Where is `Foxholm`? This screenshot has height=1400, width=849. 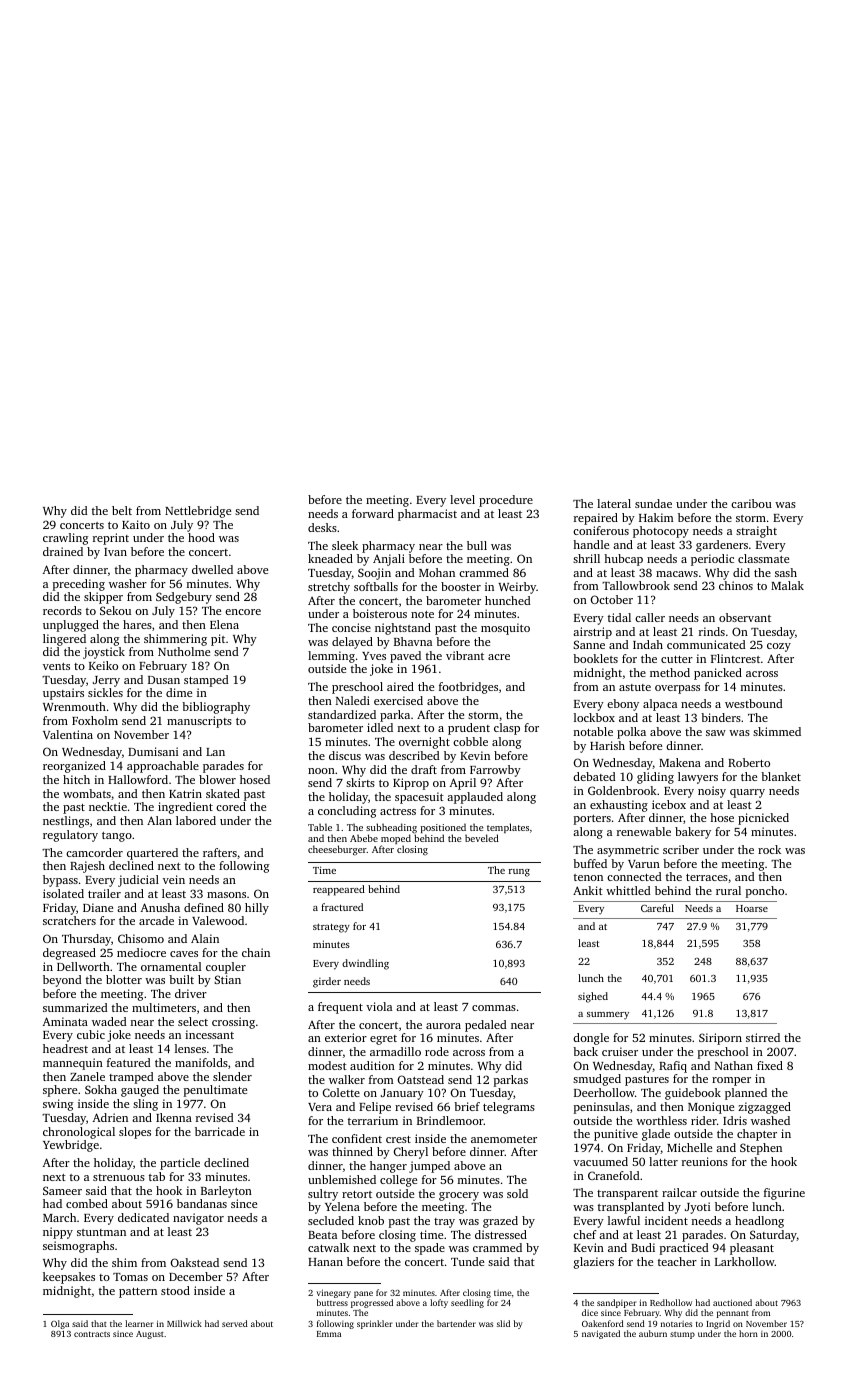 Foxholm is located at coordinates (95, 720).
